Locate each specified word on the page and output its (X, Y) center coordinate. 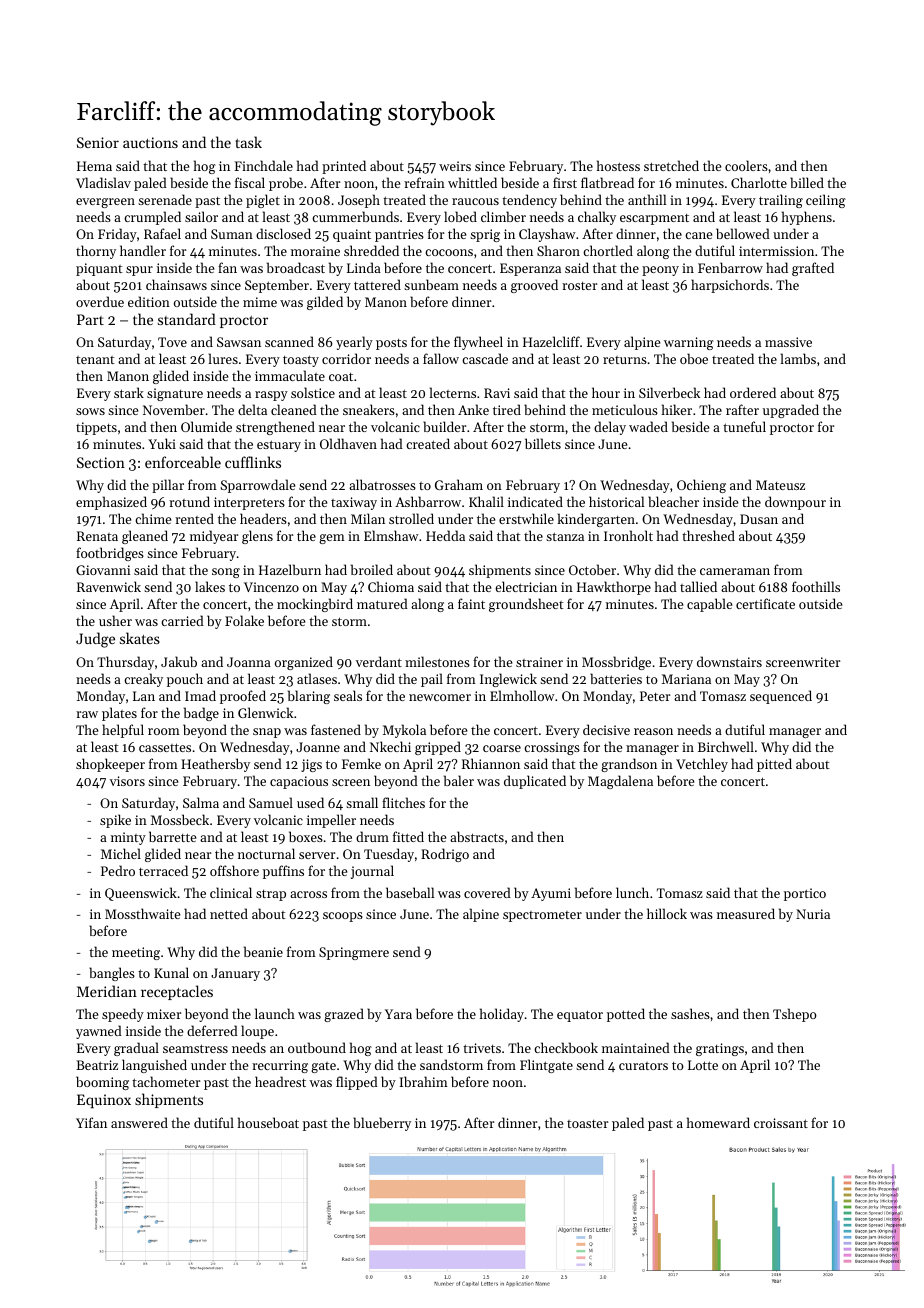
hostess (618, 165)
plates (119, 714)
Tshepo (795, 1015)
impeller (331, 821)
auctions (150, 142)
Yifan (91, 1122)
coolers (746, 165)
